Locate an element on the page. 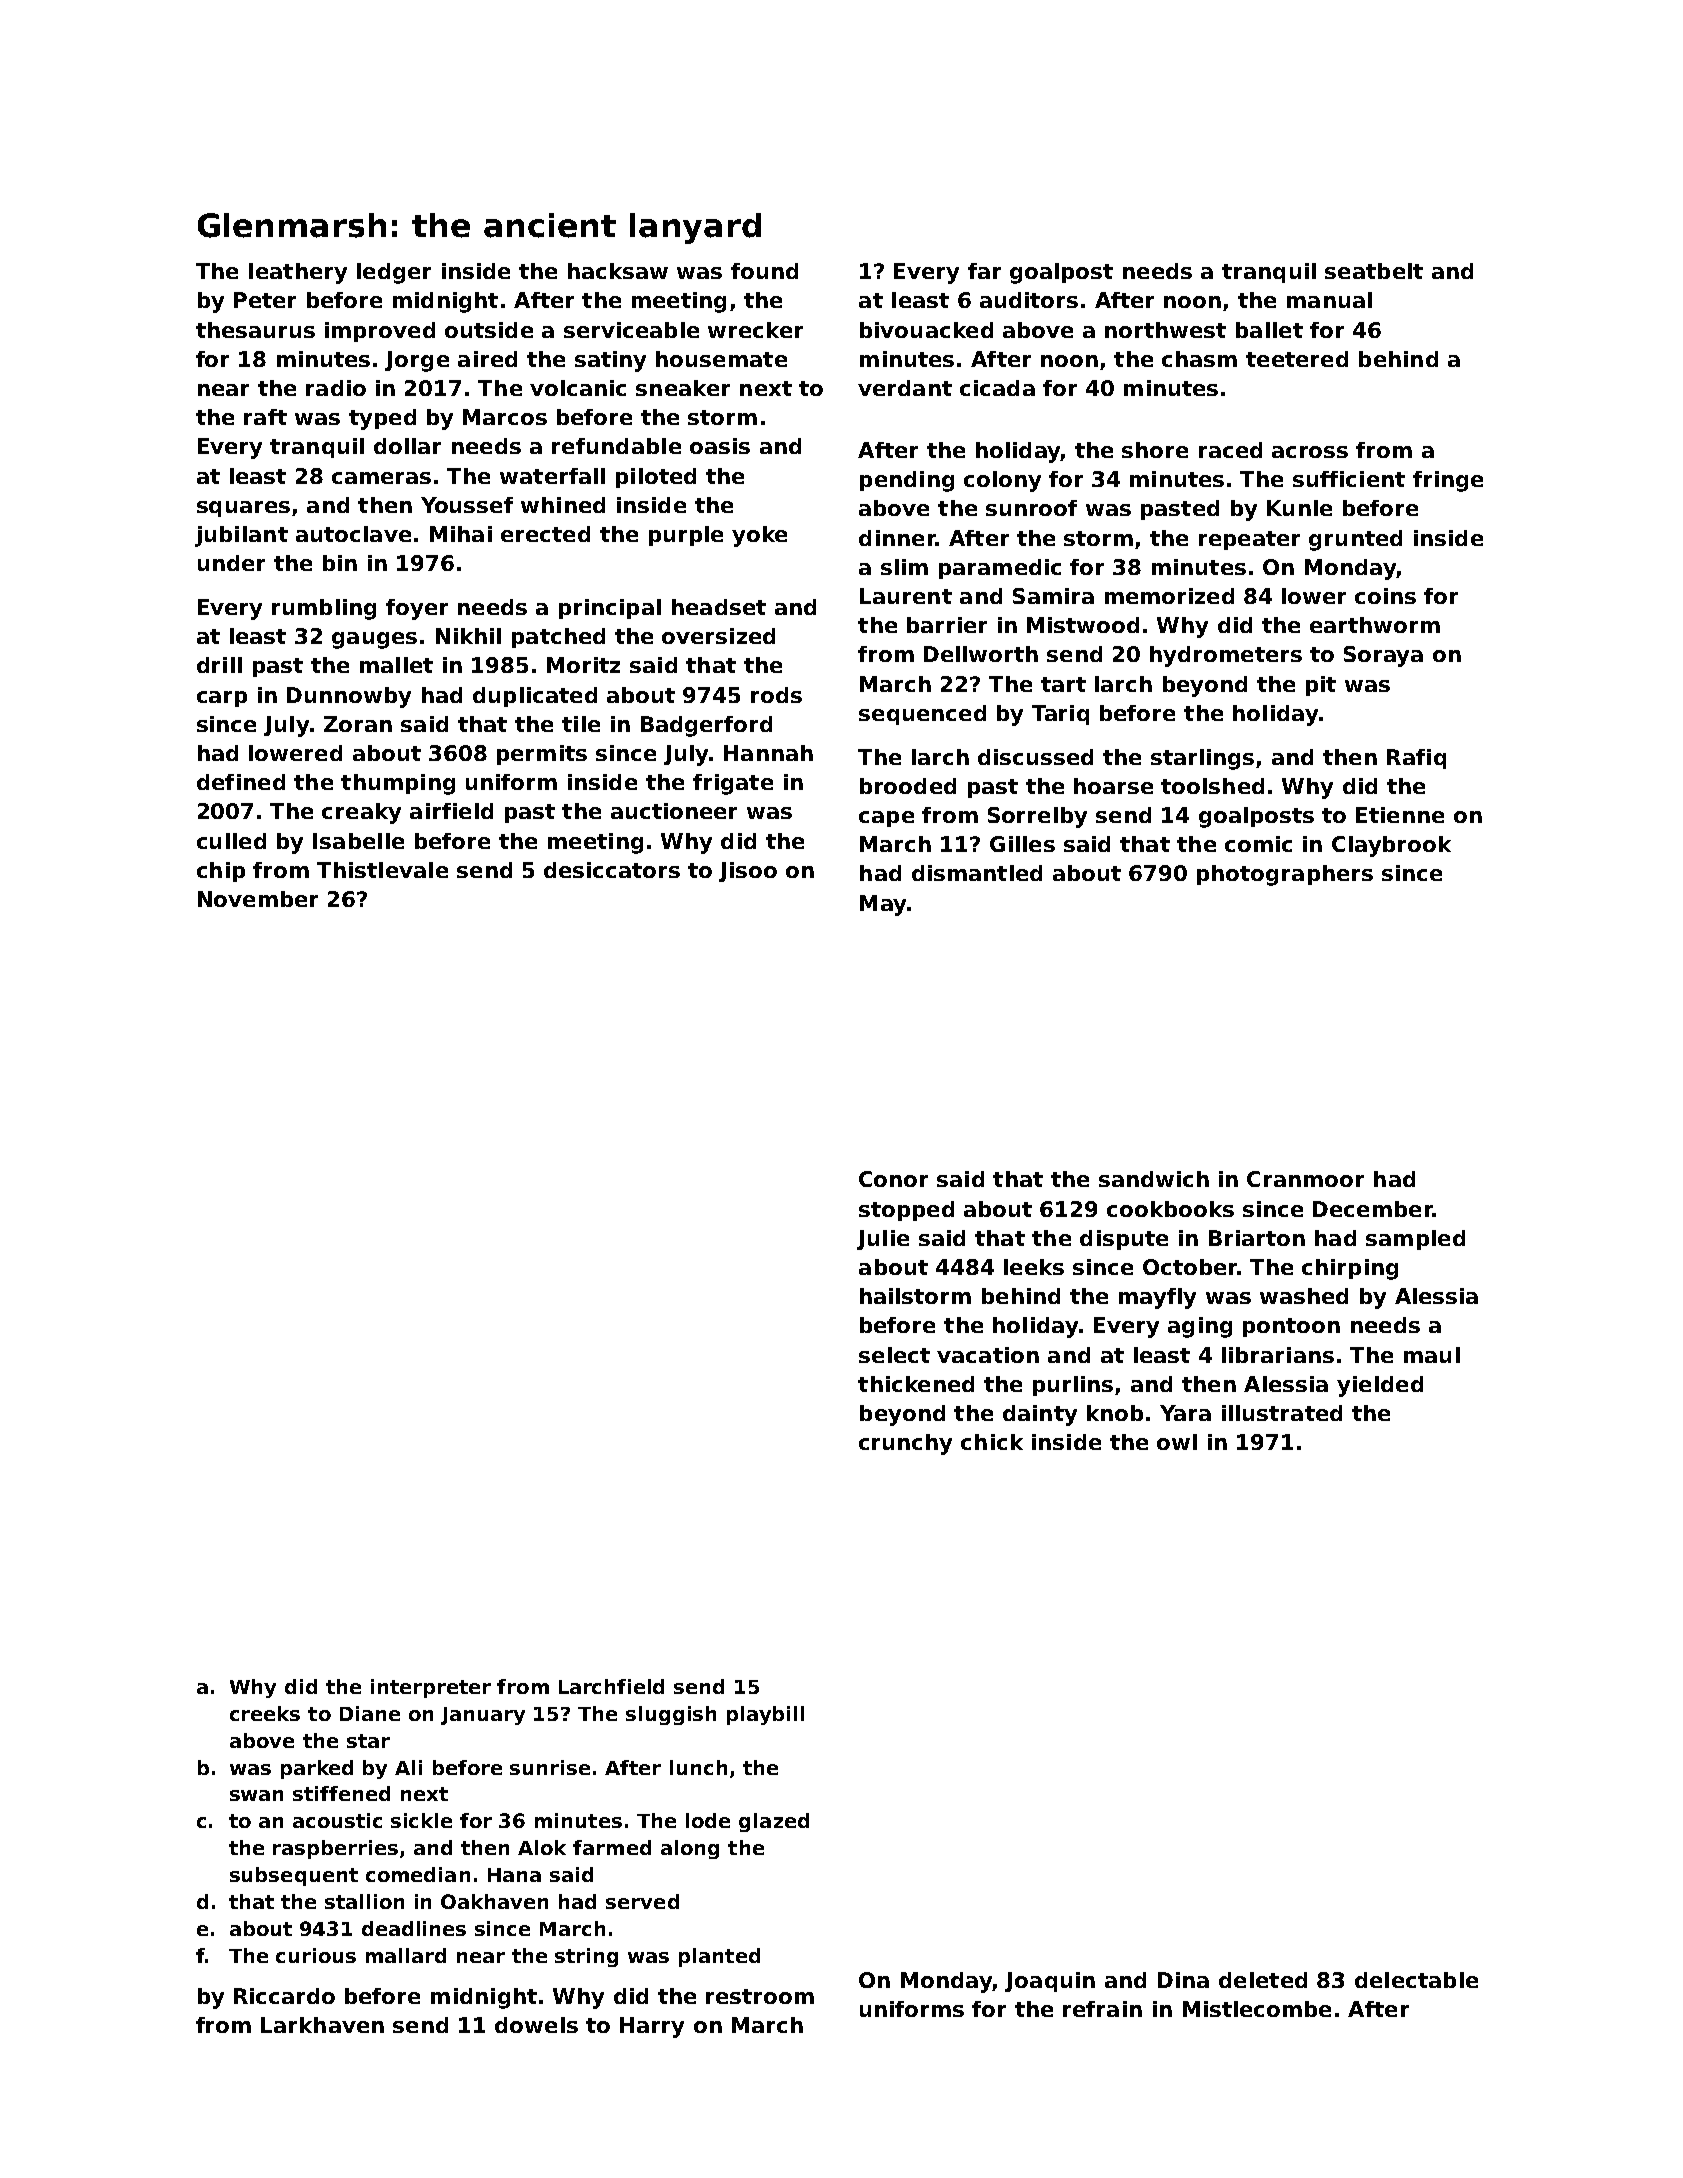 This document has height=2178, width=1683. outside is located at coordinates (489, 330).
